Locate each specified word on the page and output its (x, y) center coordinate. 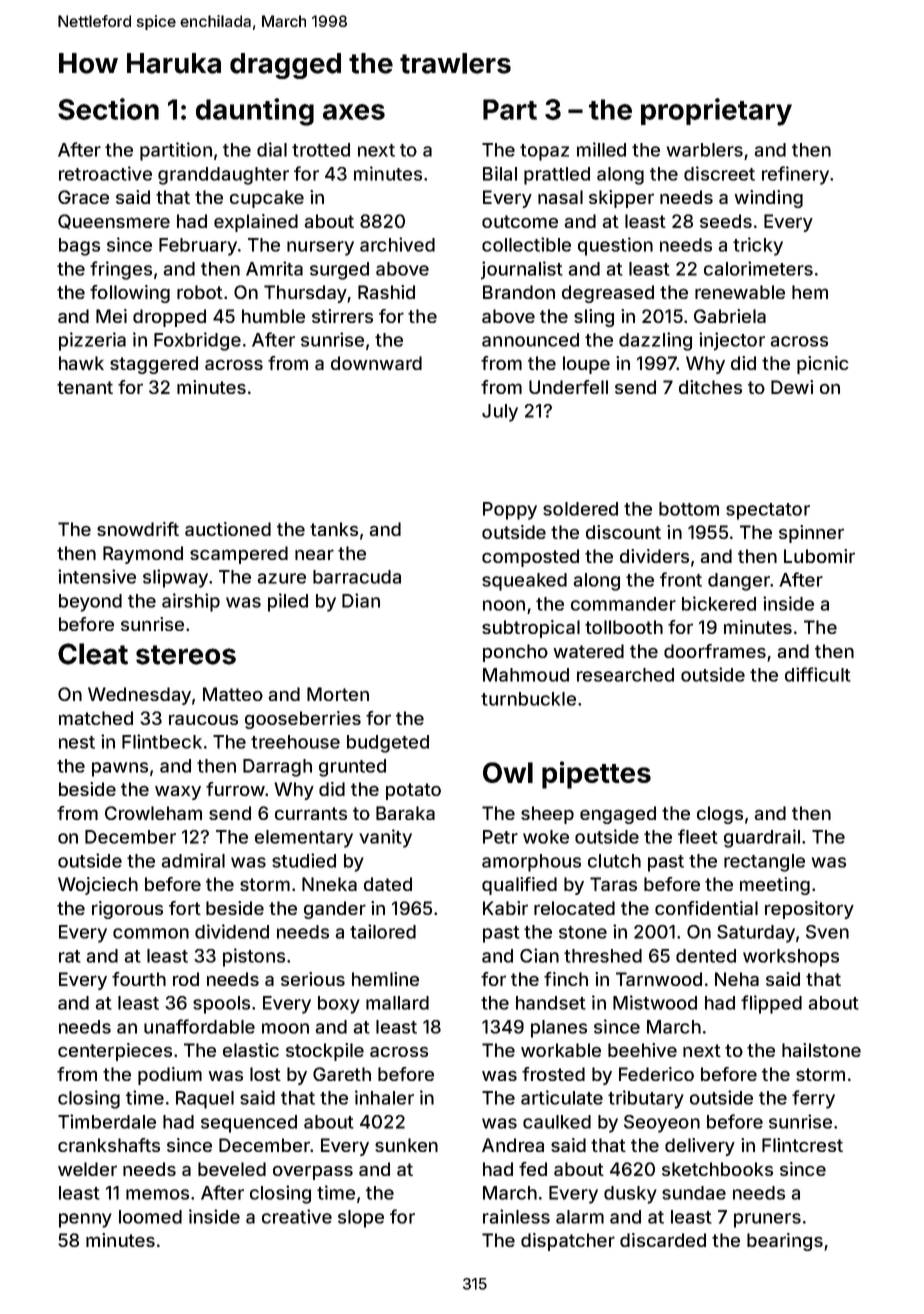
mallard (397, 1003)
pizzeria (92, 341)
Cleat (93, 654)
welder (87, 1169)
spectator (768, 511)
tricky (758, 246)
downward (376, 363)
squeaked (524, 582)
